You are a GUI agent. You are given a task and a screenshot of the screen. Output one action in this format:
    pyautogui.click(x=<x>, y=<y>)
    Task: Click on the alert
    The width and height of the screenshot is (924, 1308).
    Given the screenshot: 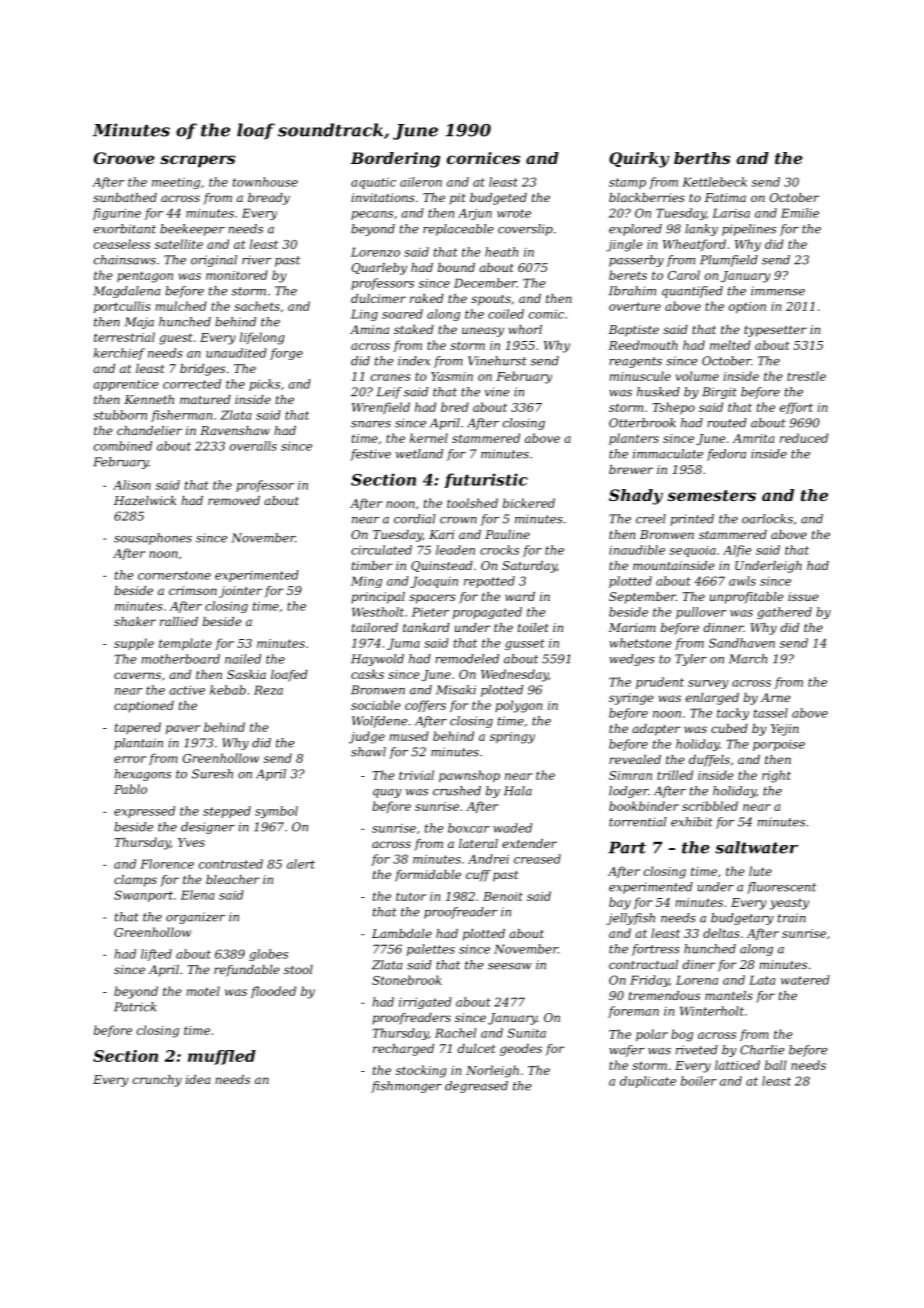 What is the action you would take?
    pyautogui.click(x=301, y=864)
